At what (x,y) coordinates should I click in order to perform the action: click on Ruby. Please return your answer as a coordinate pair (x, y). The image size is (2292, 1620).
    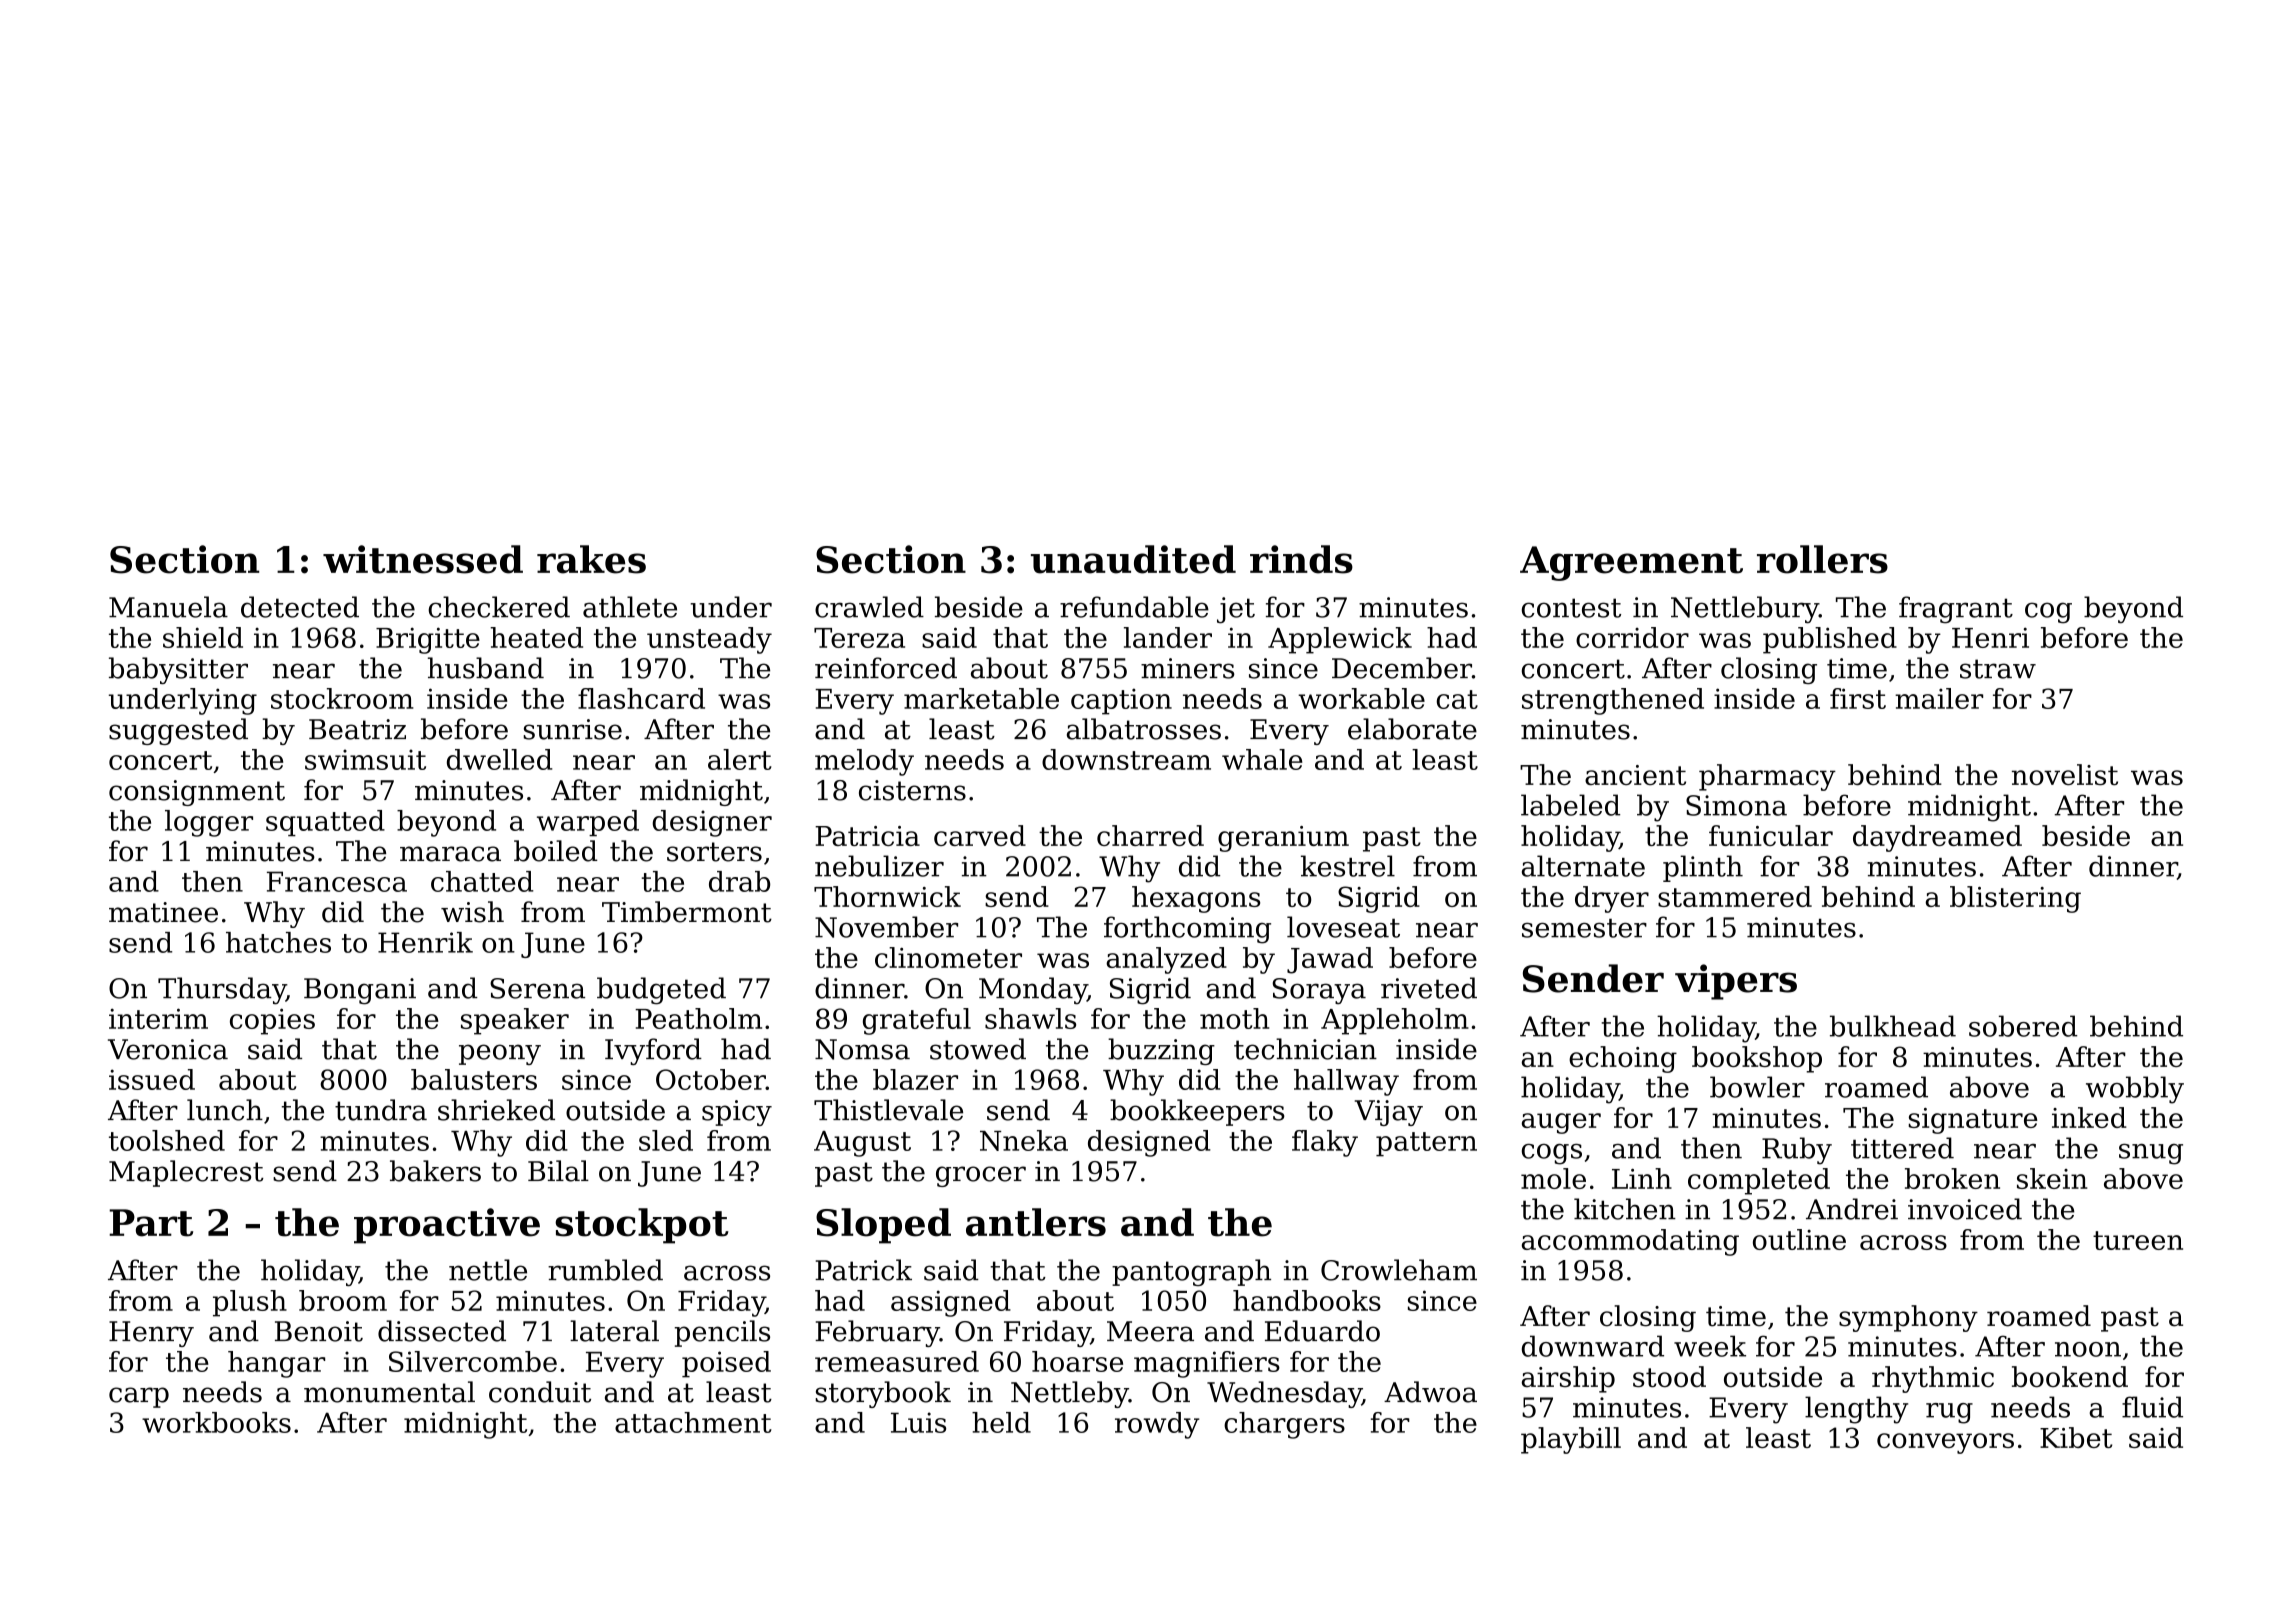
    Looking at the image, I should click on (1797, 1151).
